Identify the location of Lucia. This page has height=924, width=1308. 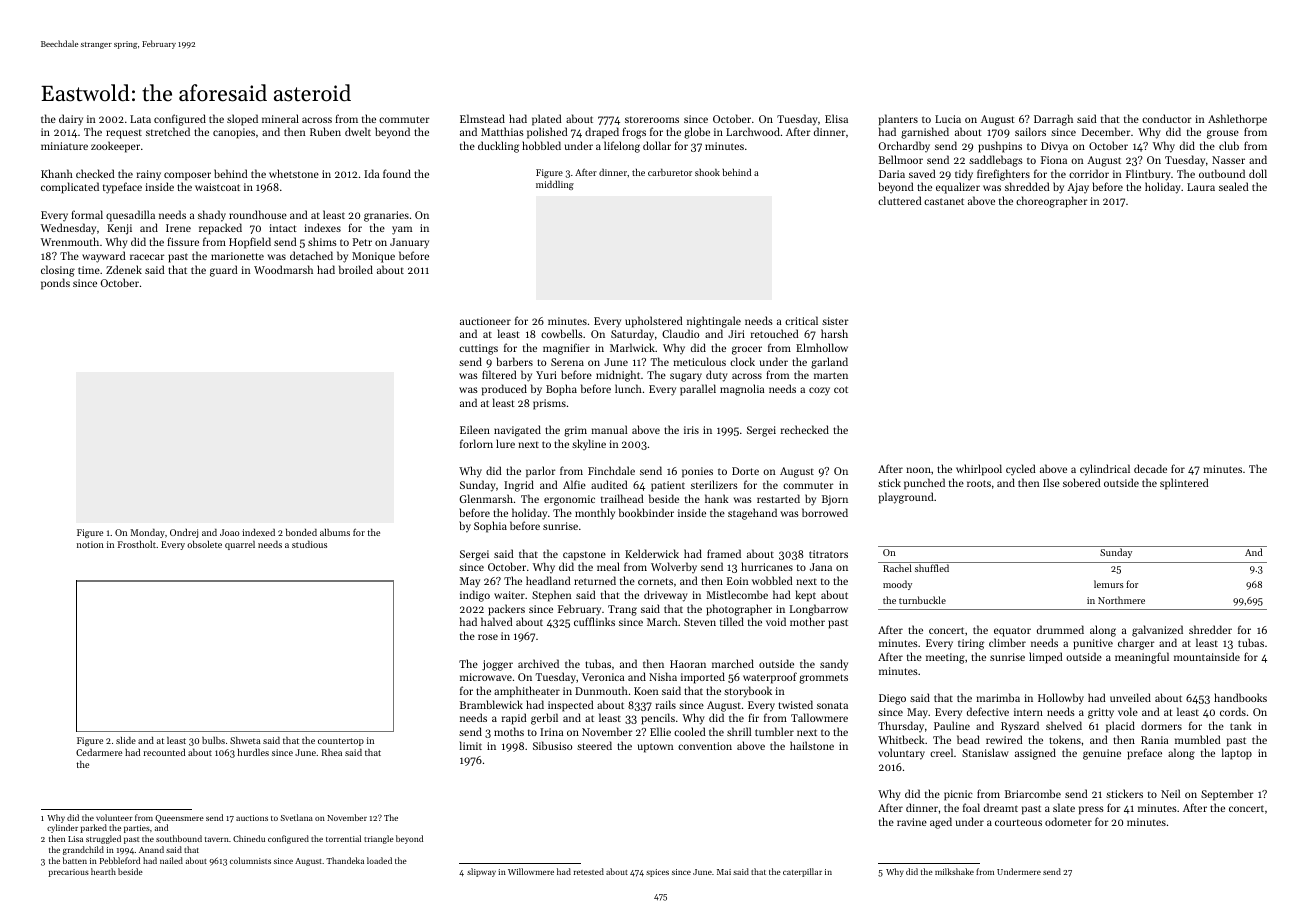
(948, 119).
